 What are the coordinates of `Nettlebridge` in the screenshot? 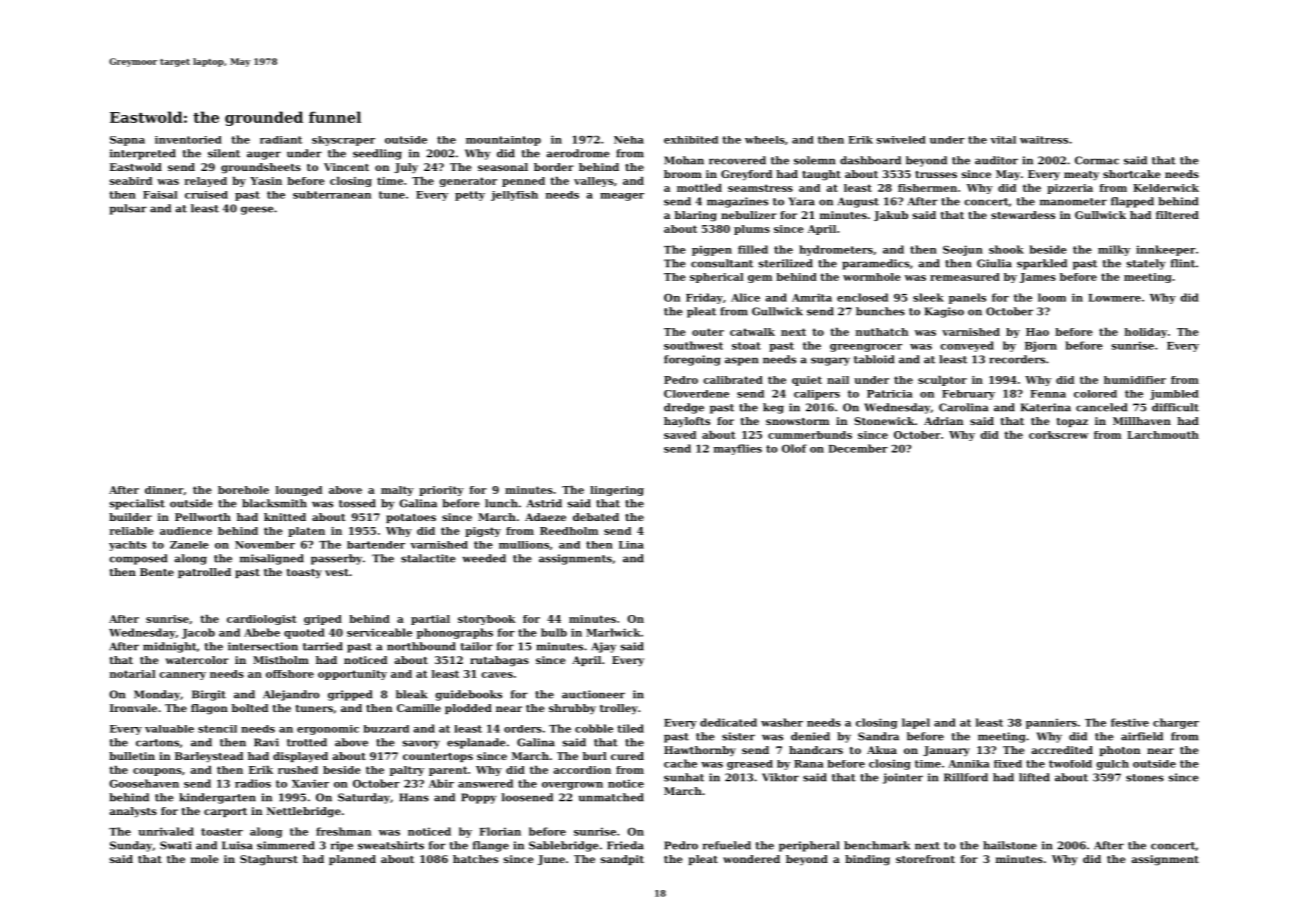 It's located at (304, 812).
